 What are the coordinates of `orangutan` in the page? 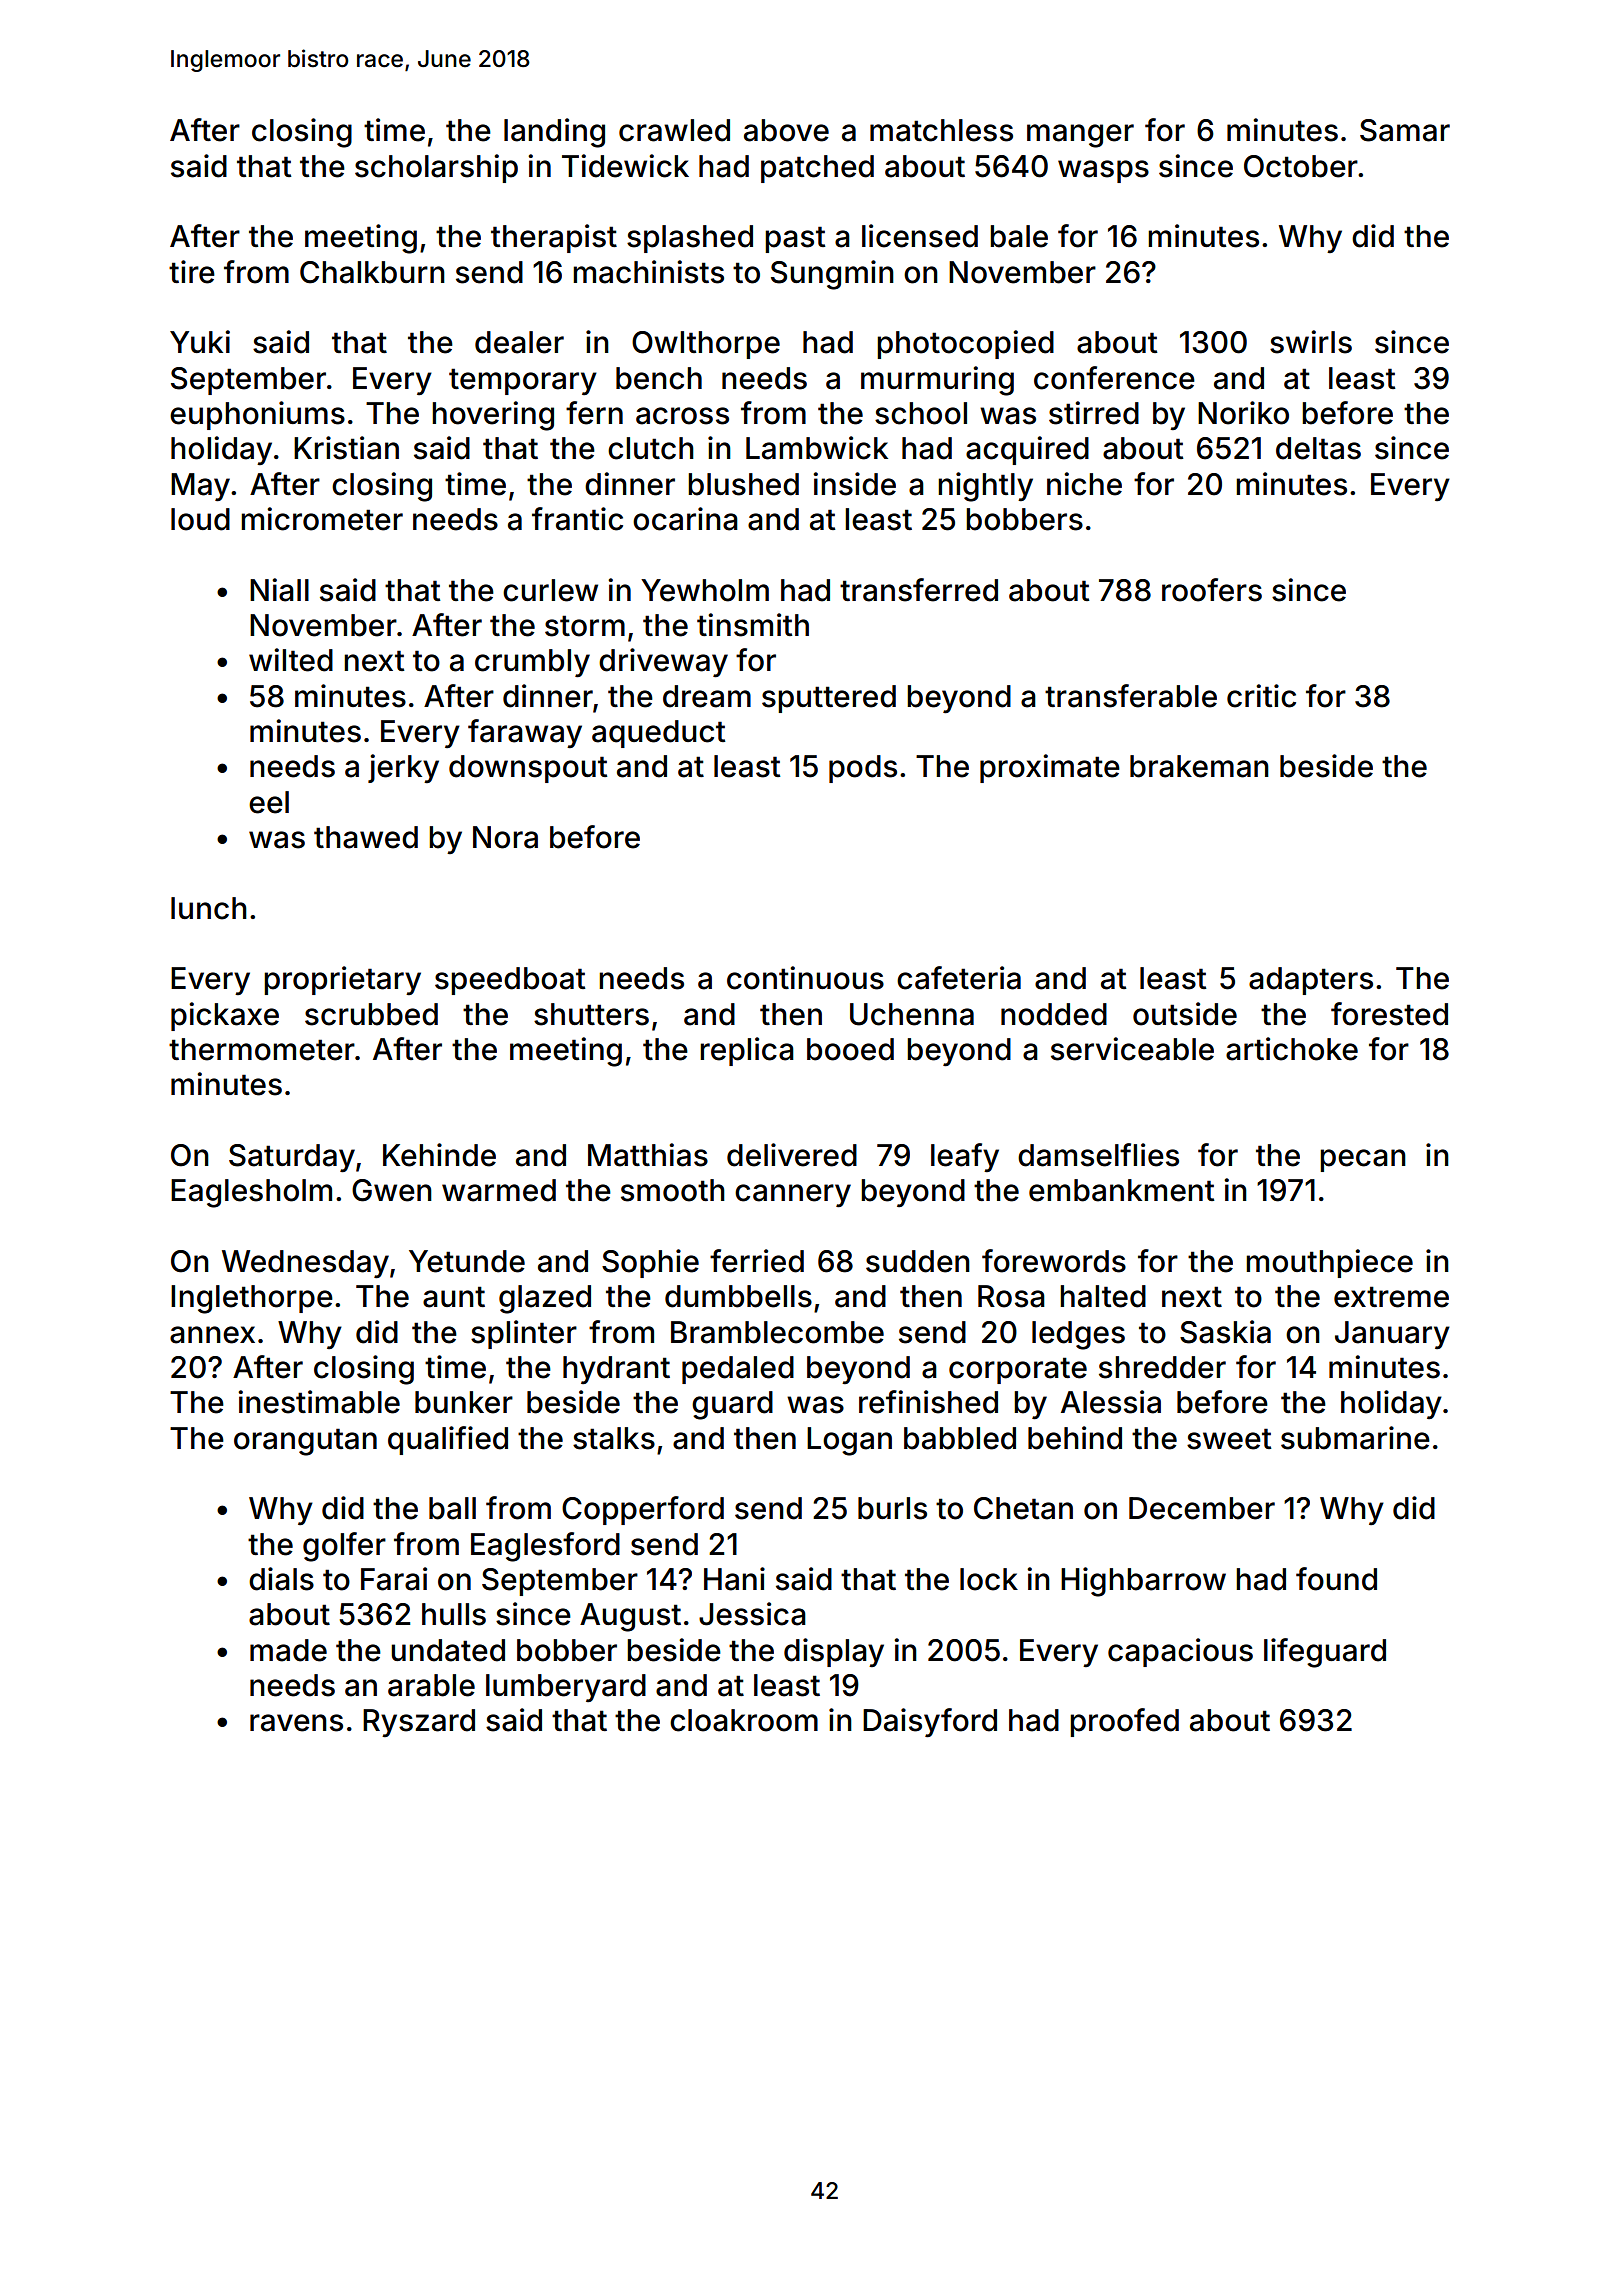 It's located at (305, 1442).
